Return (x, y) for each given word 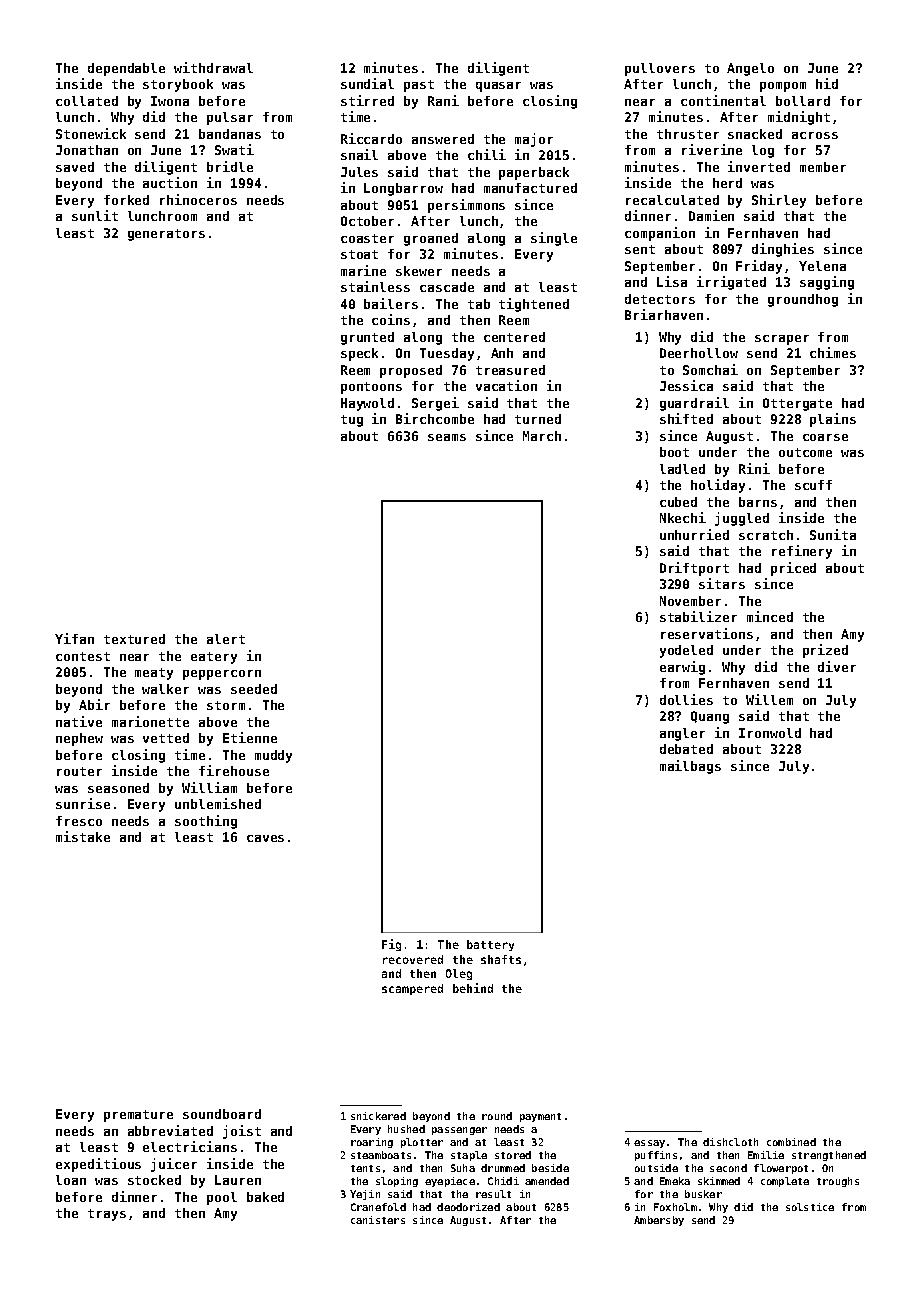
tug (352, 421)
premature (138, 1116)
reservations (707, 633)
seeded (254, 689)
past (419, 86)
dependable (126, 69)
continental (723, 100)
